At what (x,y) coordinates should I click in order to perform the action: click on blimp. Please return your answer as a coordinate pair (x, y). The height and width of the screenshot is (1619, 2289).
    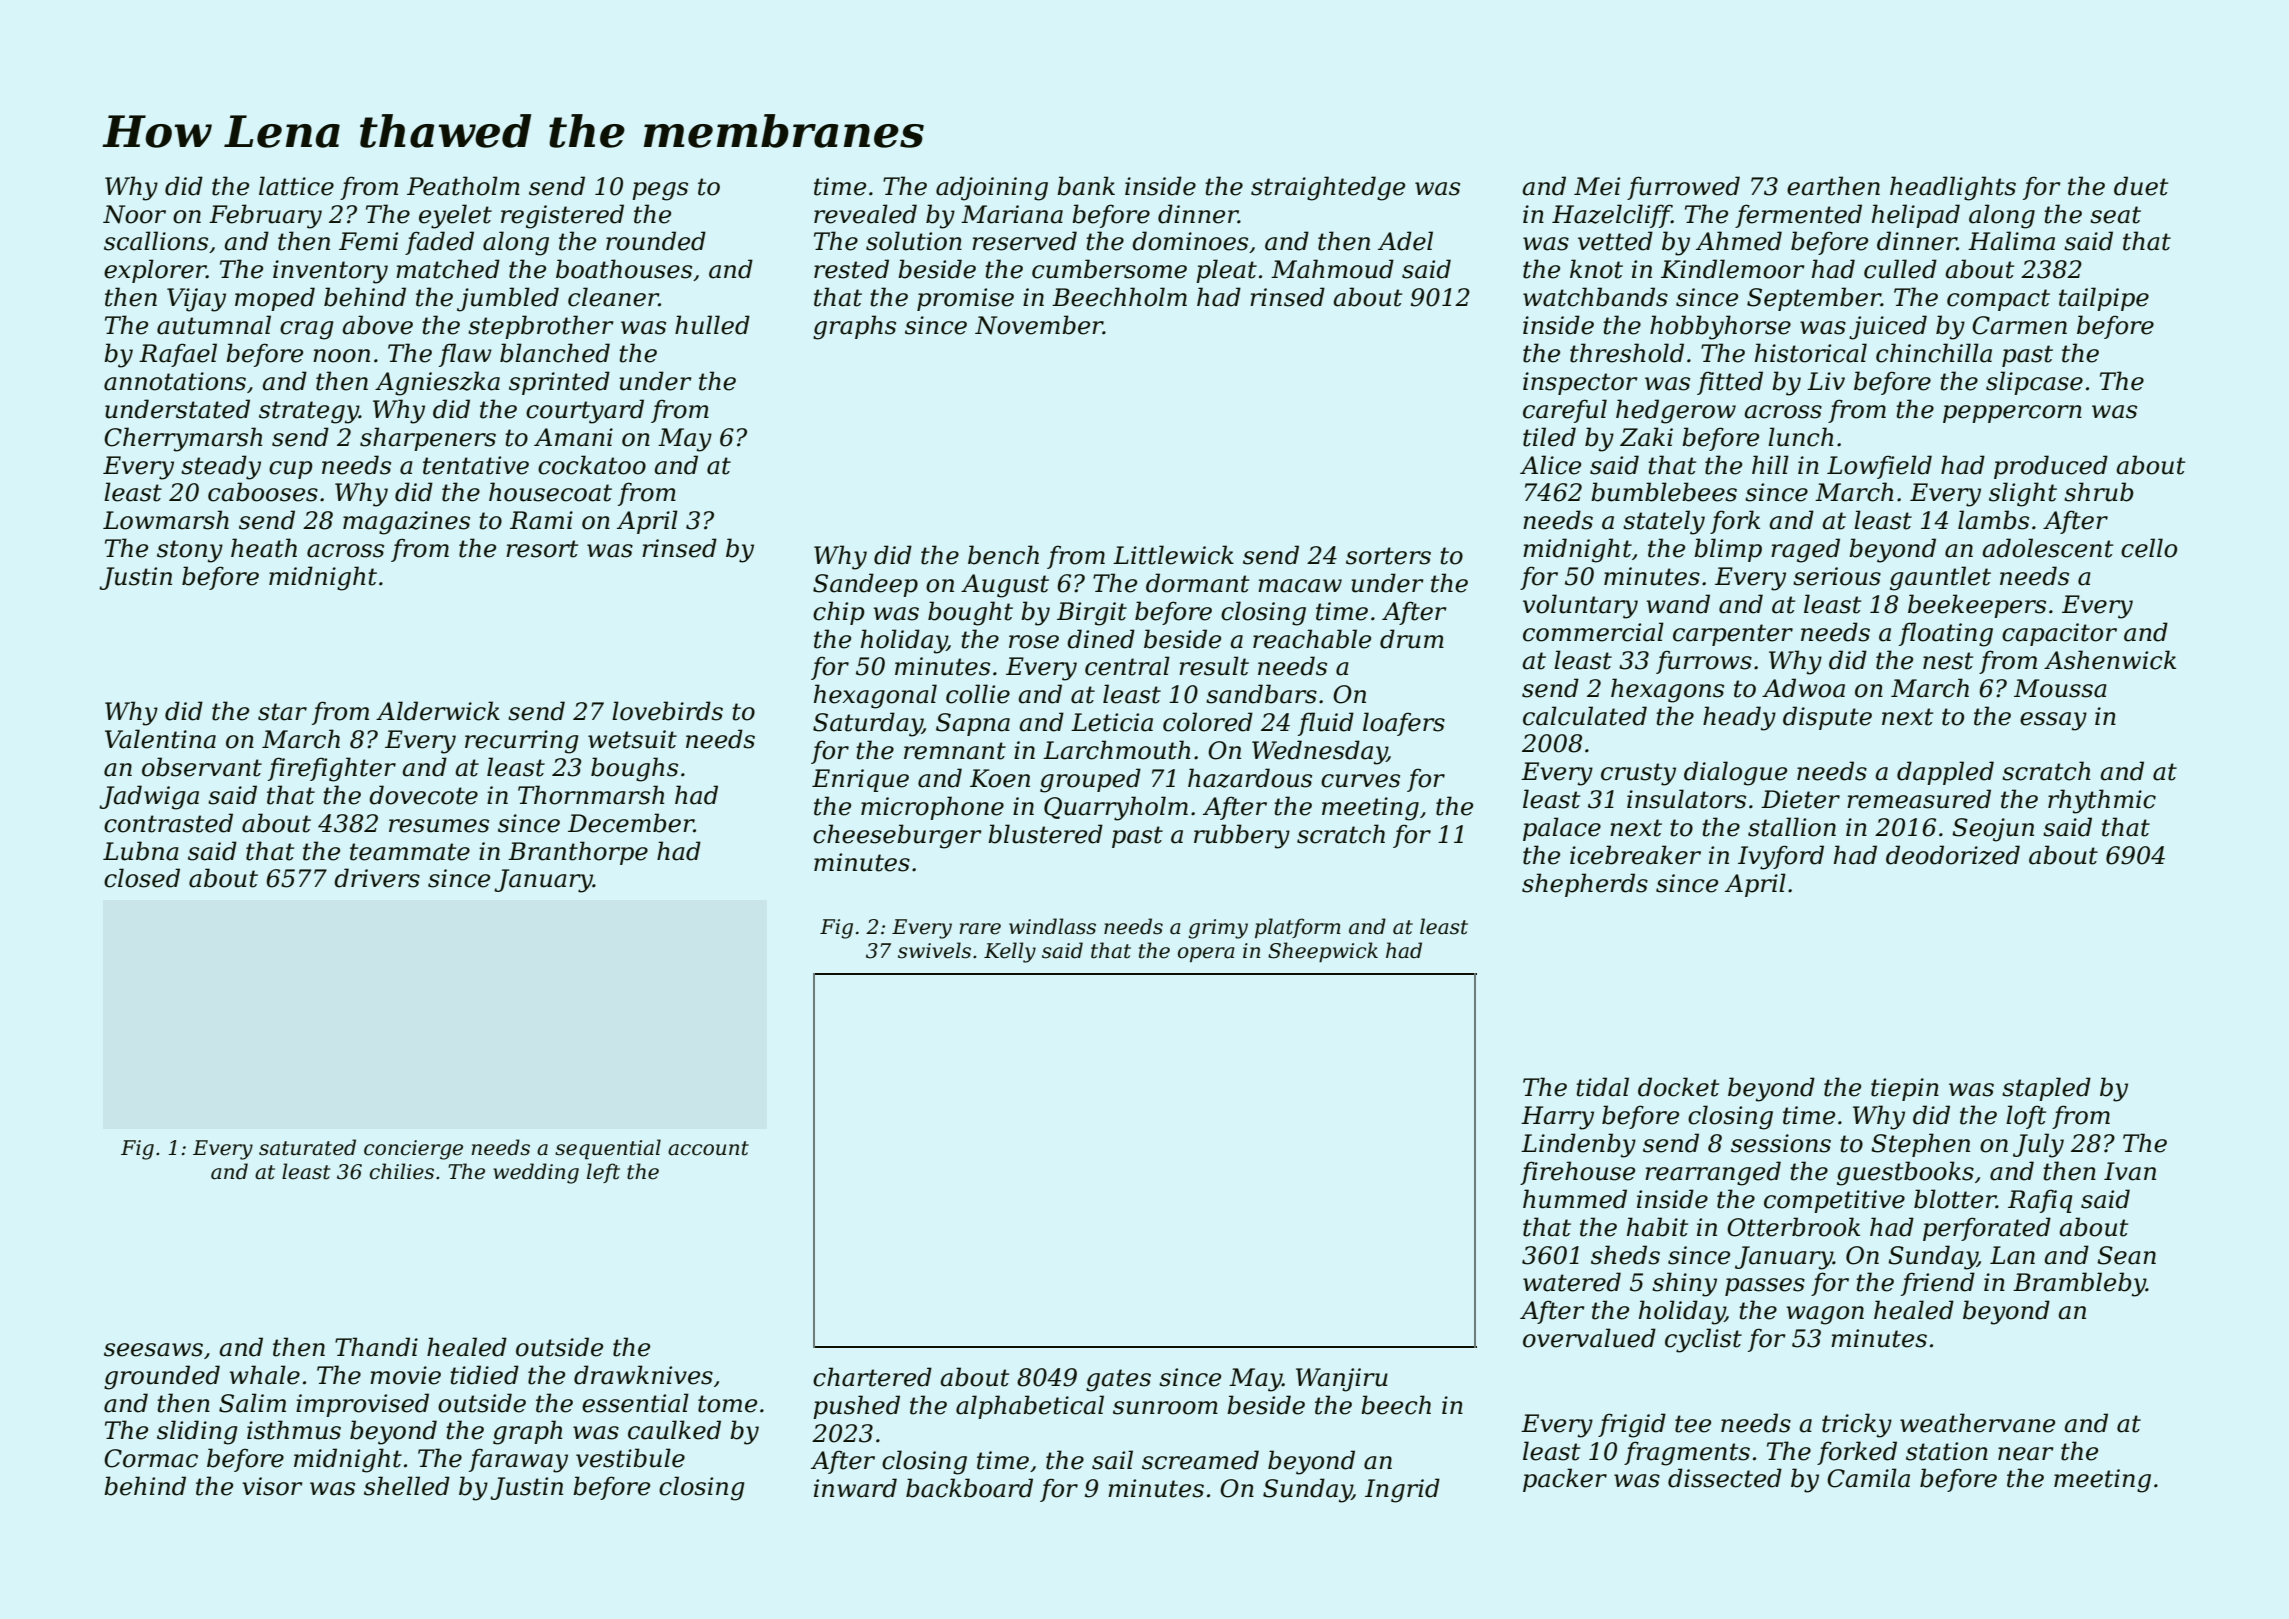
    Looking at the image, I should click on (1728, 550).
